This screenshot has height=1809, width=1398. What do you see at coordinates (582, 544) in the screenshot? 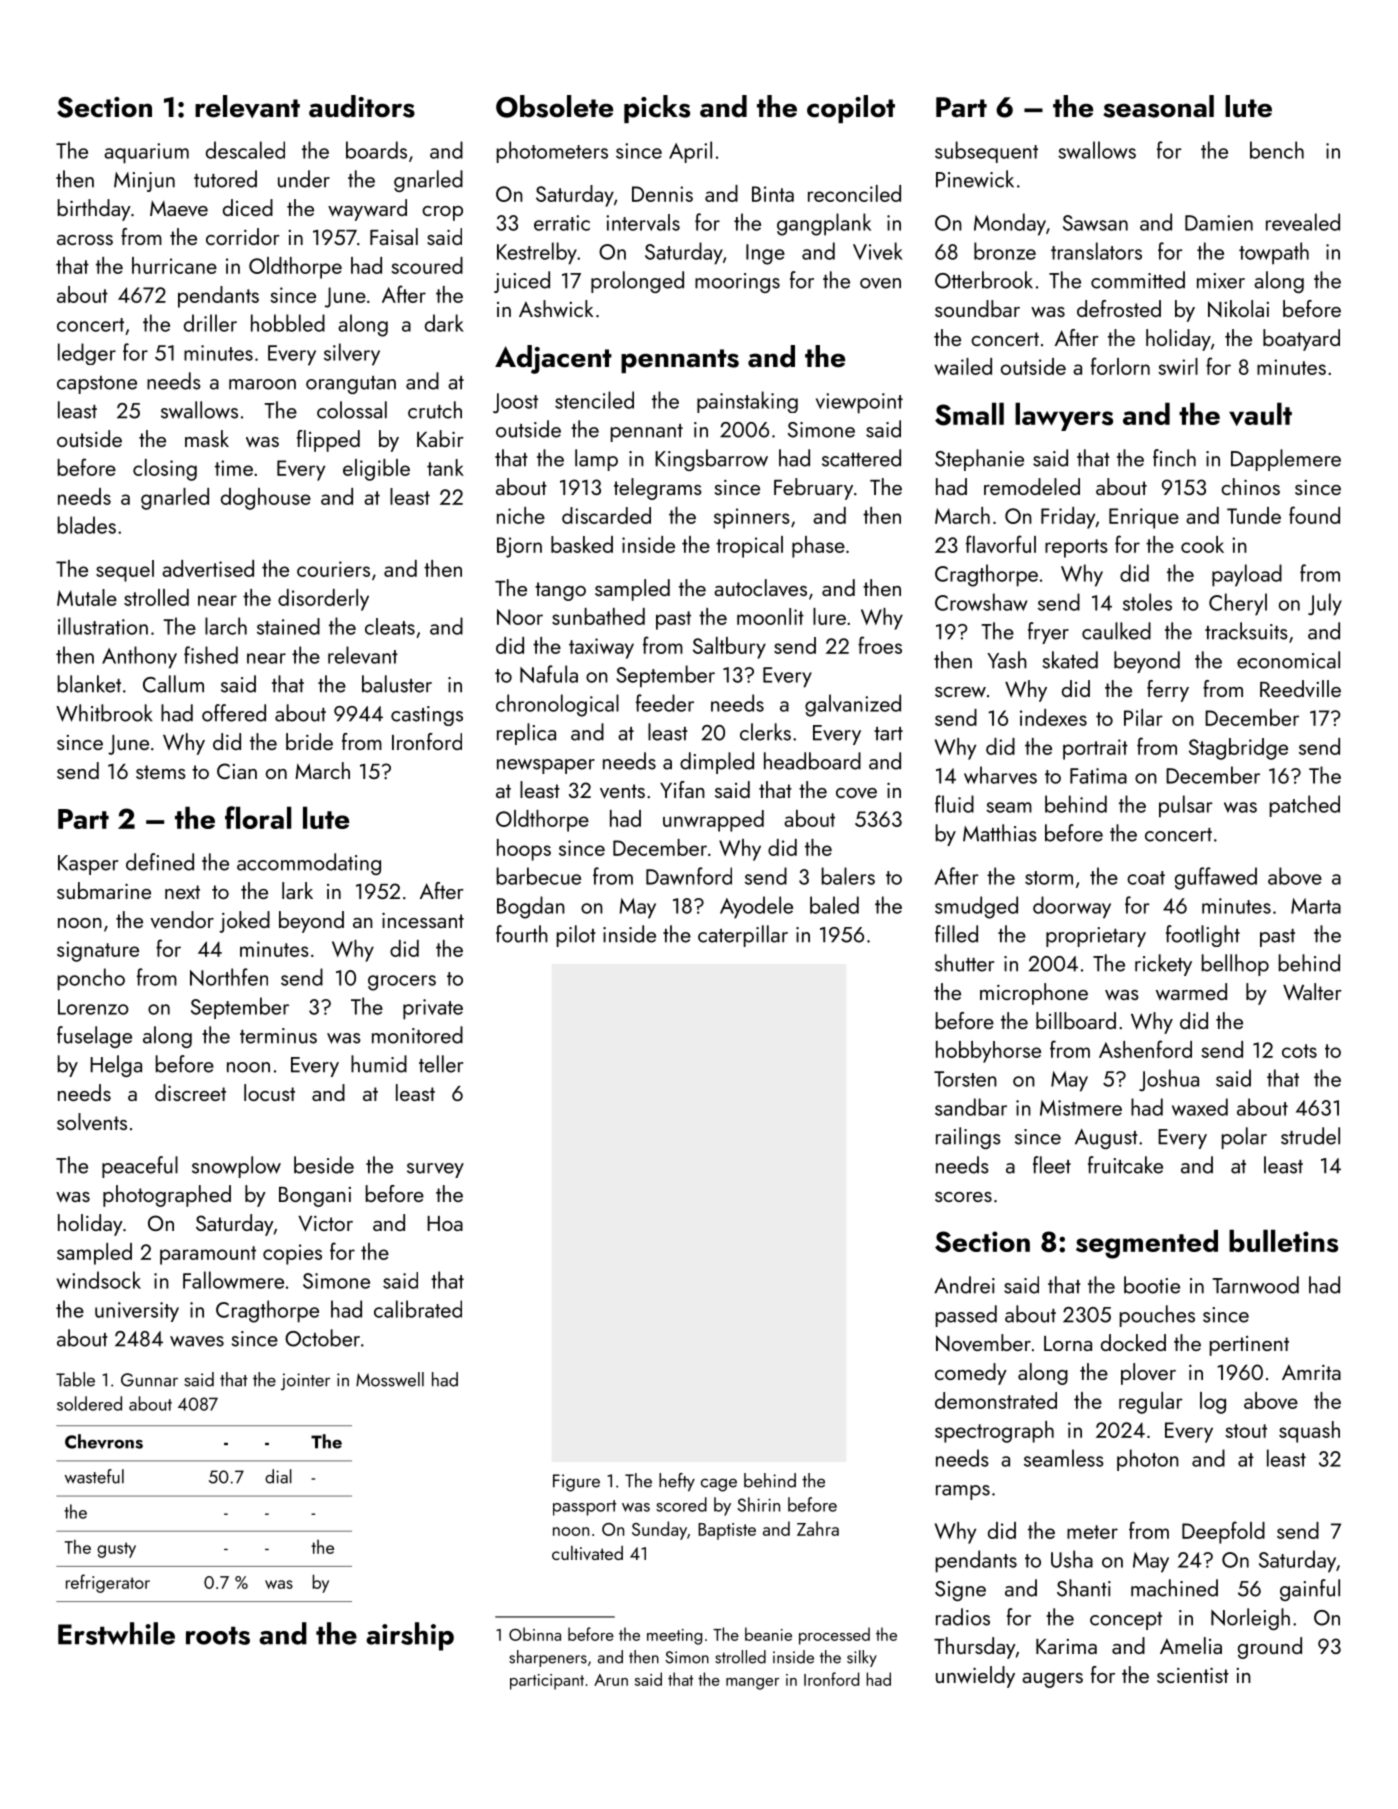
I see `basked` at bounding box center [582, 544].
